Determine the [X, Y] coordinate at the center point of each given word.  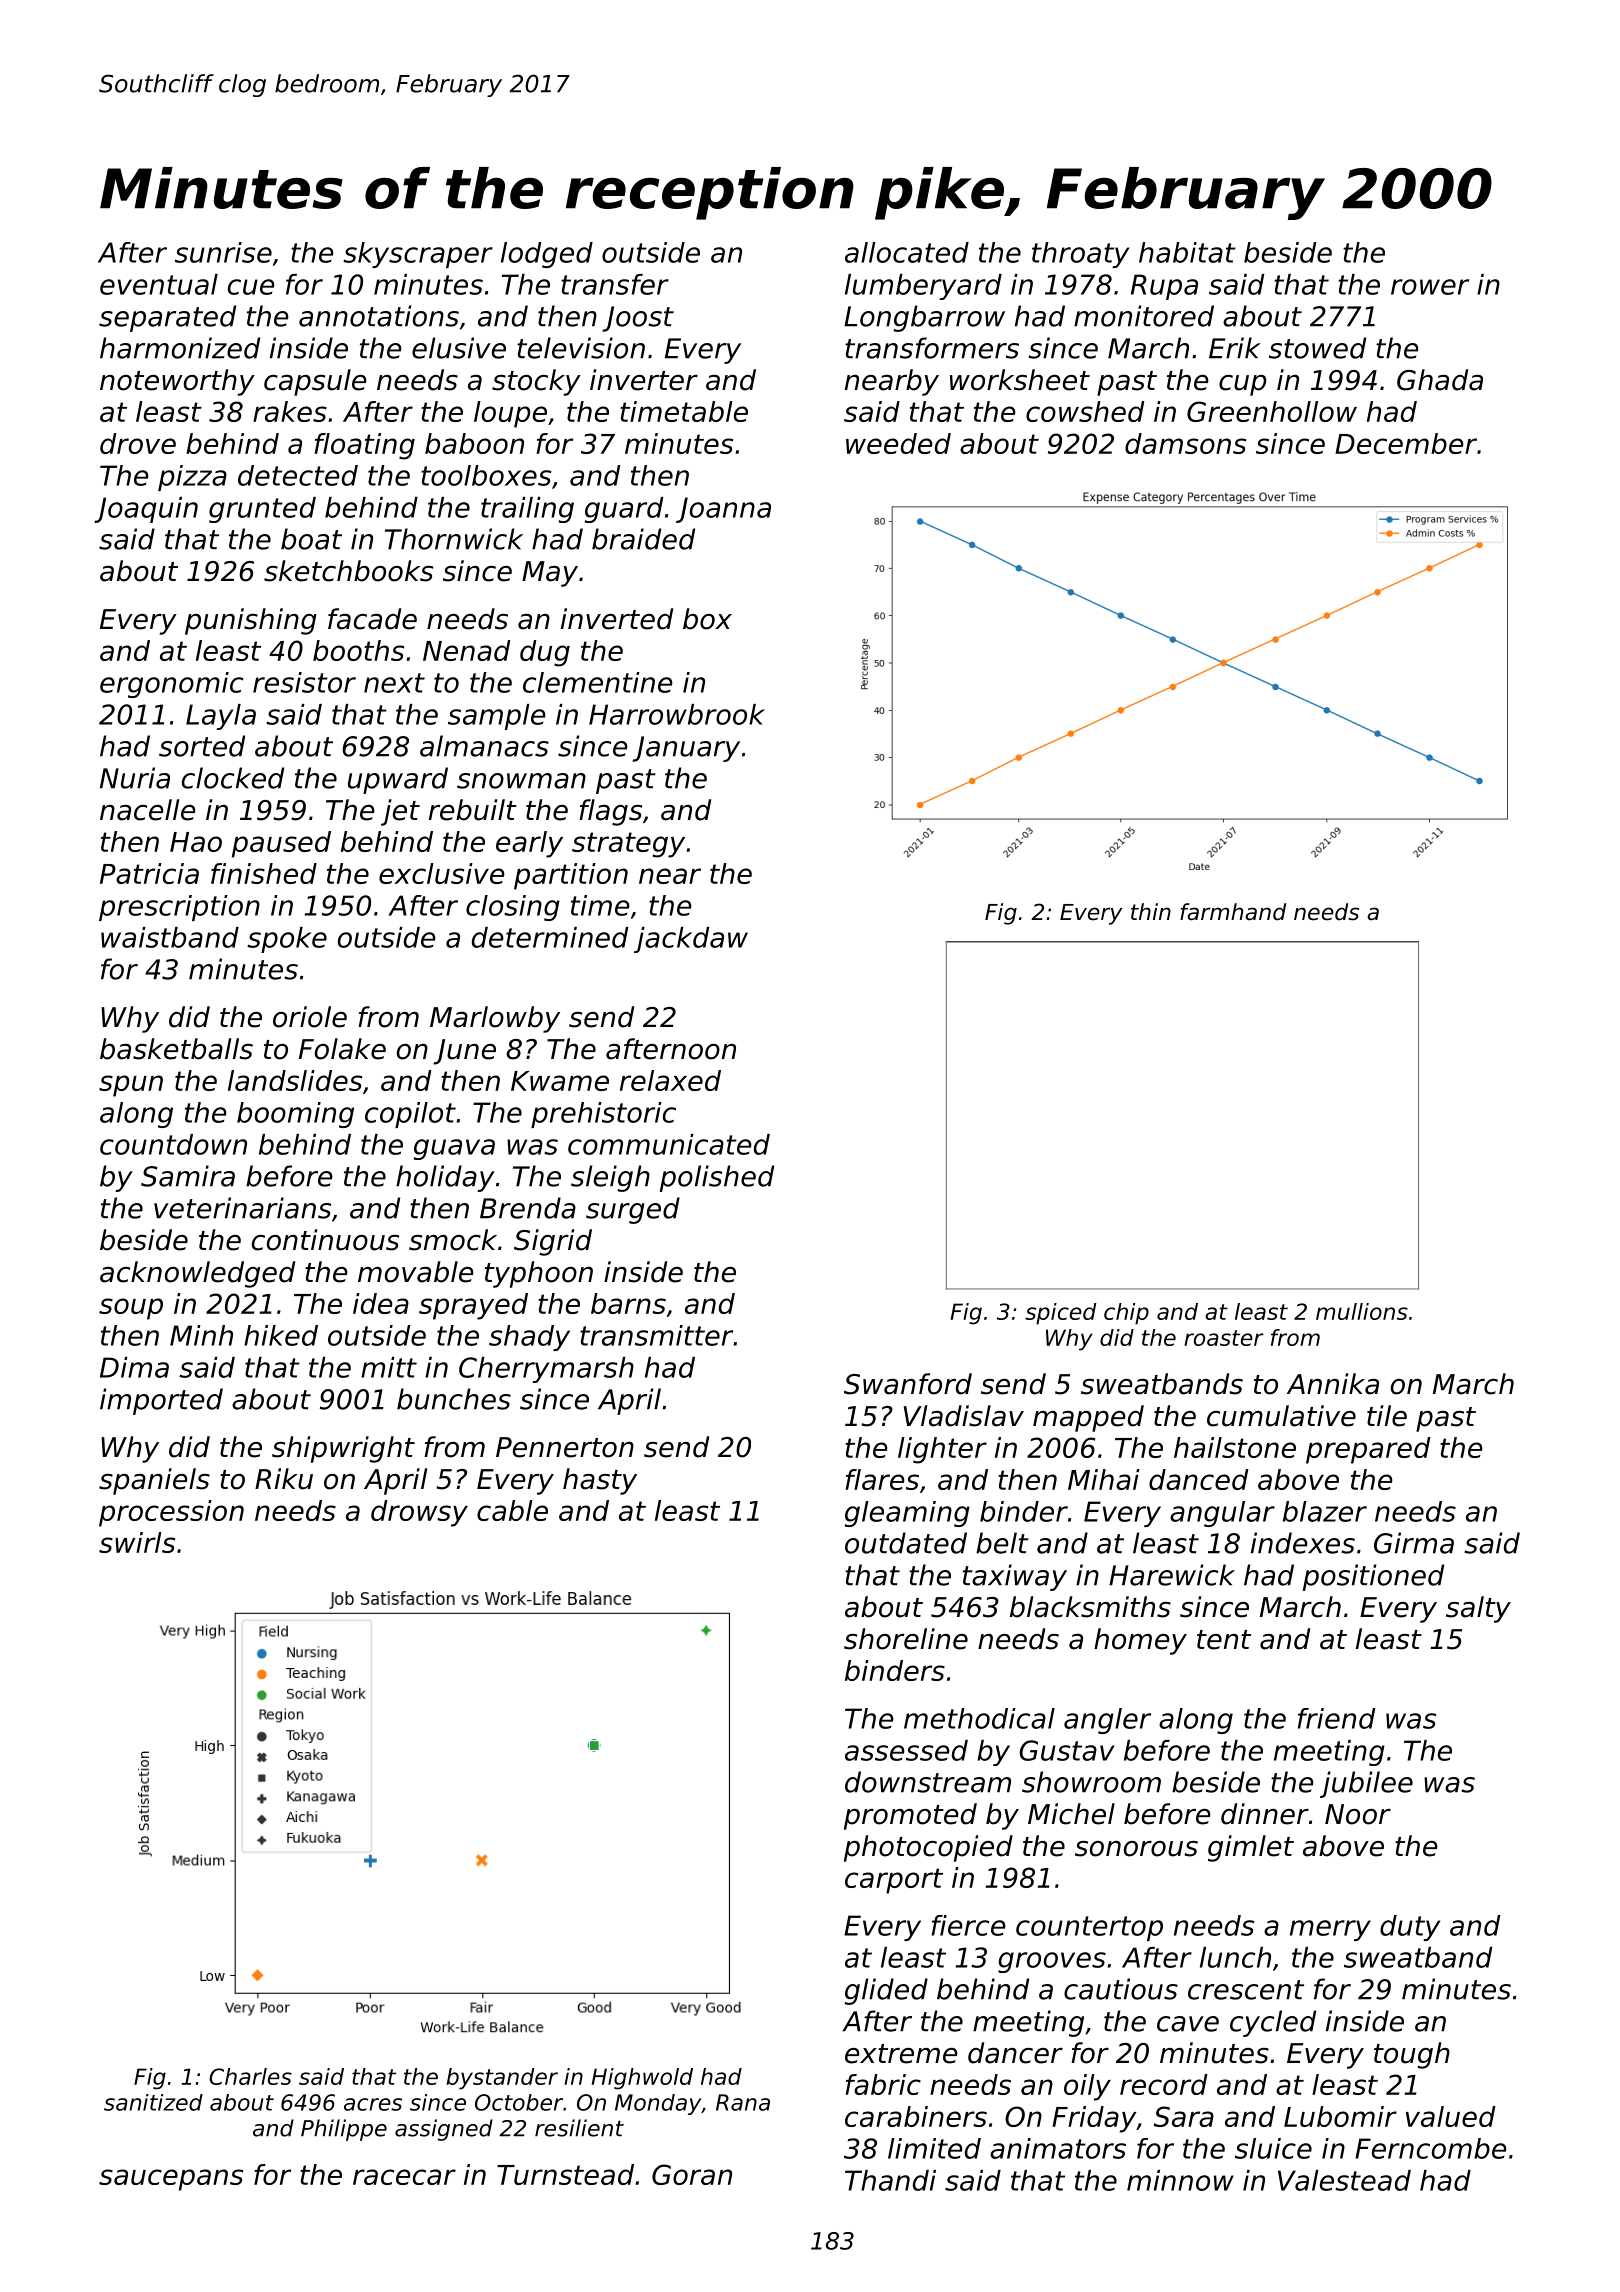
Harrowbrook [677, 714]
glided [886, 1991]
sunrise [223, 252]
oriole [310, 1017]
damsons [1185, 443]
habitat [1187, 252]
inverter [644, 380]
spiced [1060, 1314]
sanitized [153, 2102]
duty [1410, 1928]
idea [381, 1303]
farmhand [1233, 912]
